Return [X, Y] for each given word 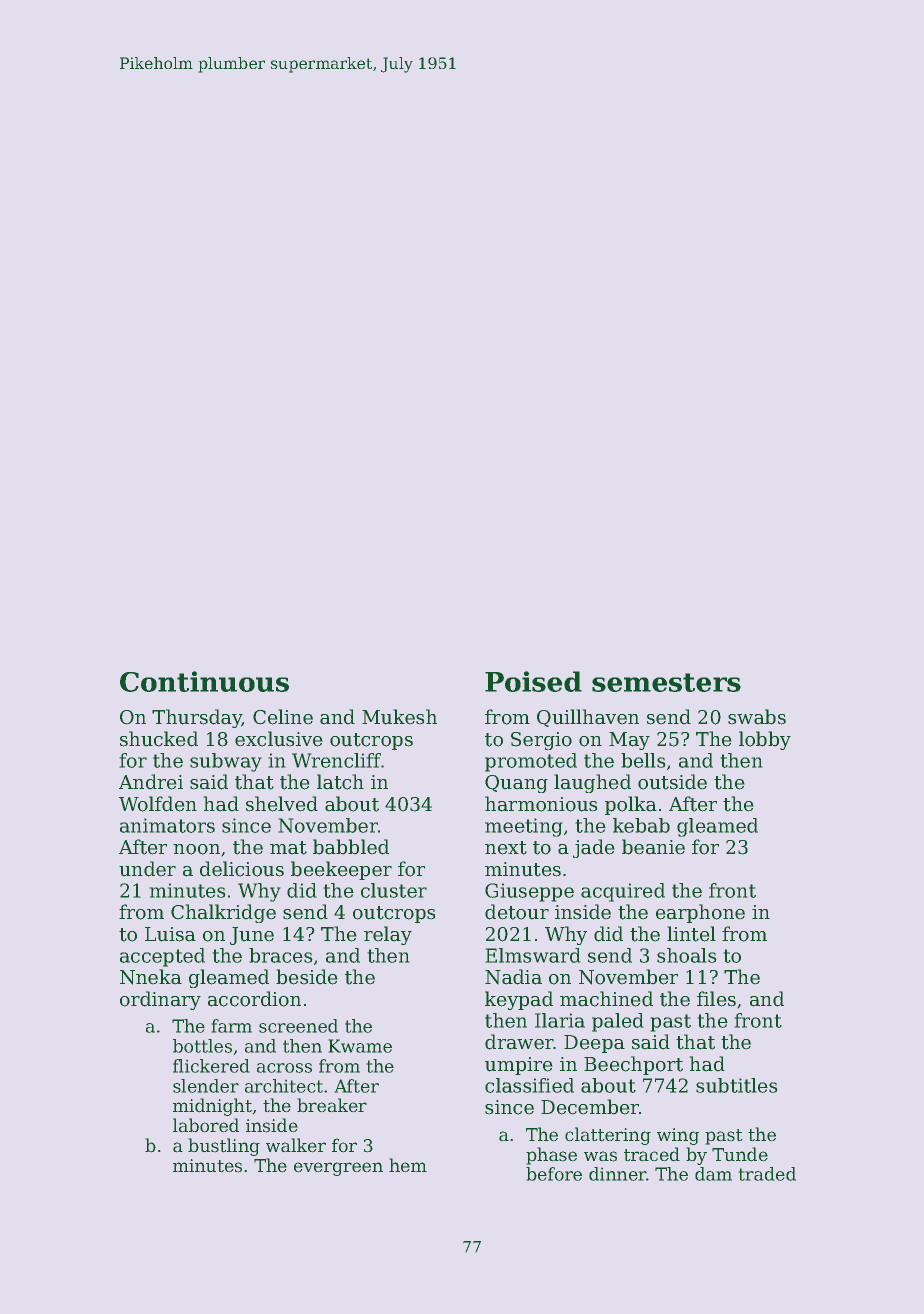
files [716, 999]
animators [167, 825]
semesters [666, 682]
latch [340, 782]
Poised [533, 681]
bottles [202, 1046]
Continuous [204, 681]
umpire [518, 1066]
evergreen [338, 1169]
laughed [592, 783]
